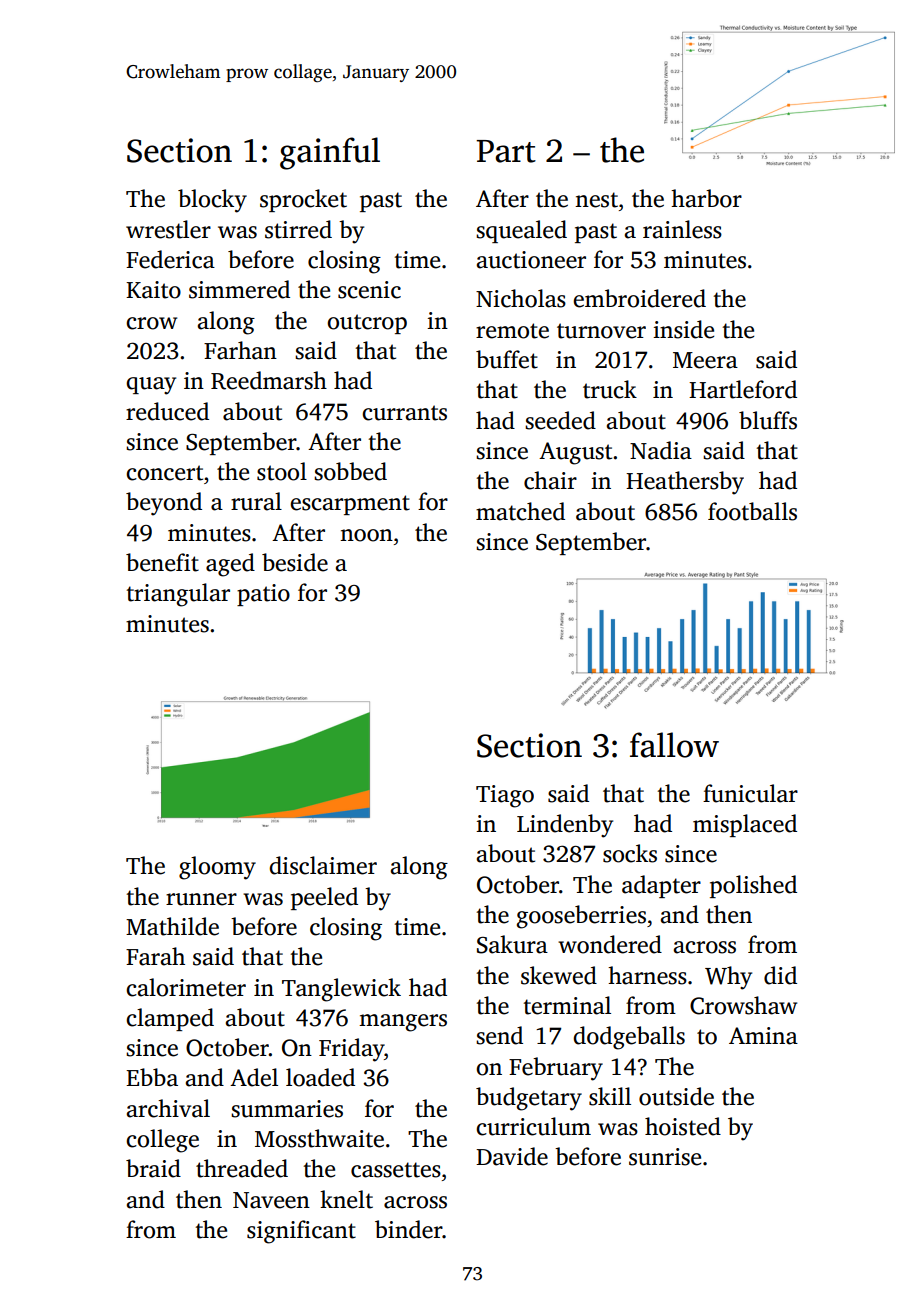 Image resolution: width=924 pixels, height=1311 pixels. Describe the element at coordinates (366, 535) in the image. I see `noon` at that location.
